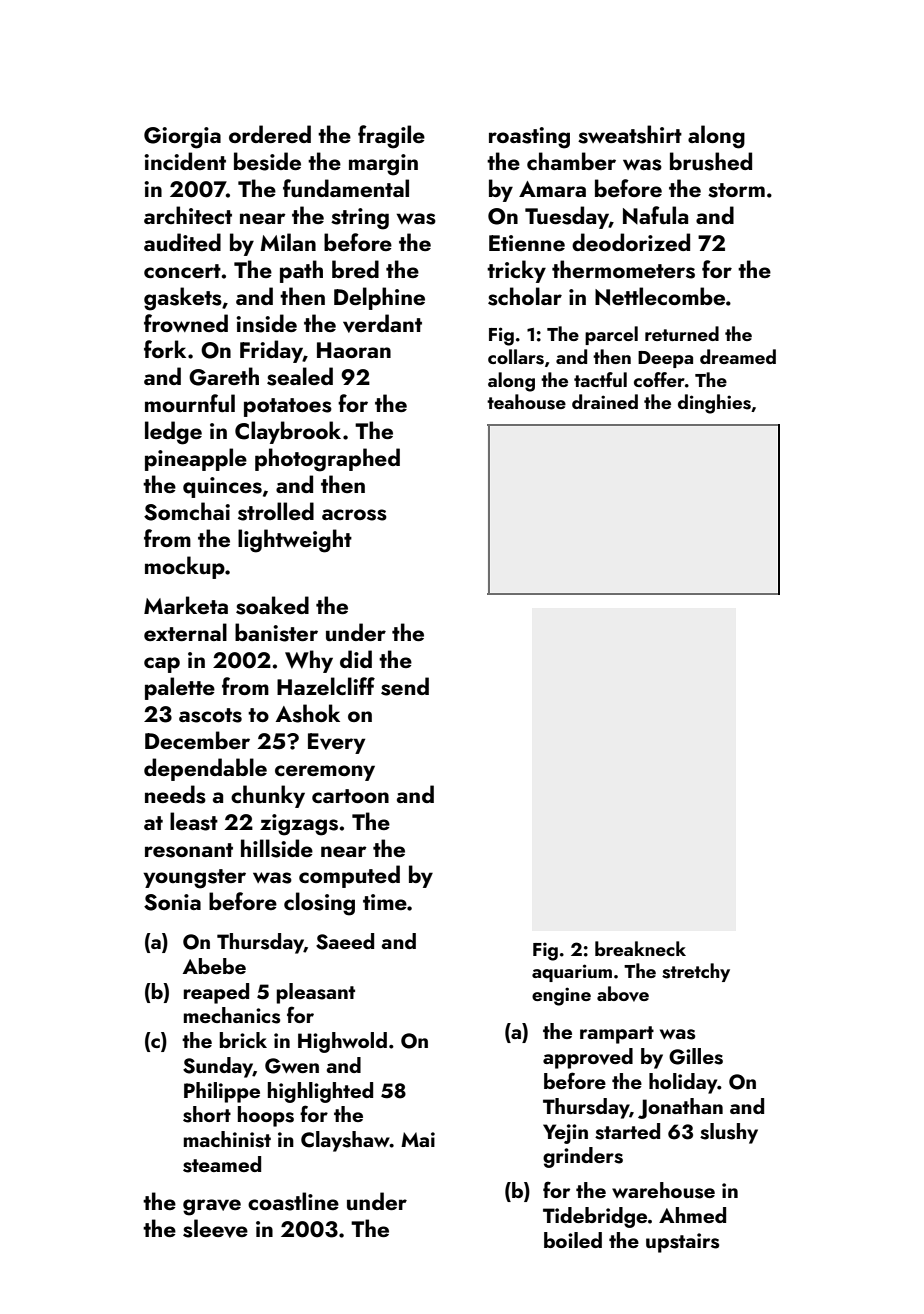  Describe the element at coordinates (561, 996) in the page. I see `engine` at that location.
